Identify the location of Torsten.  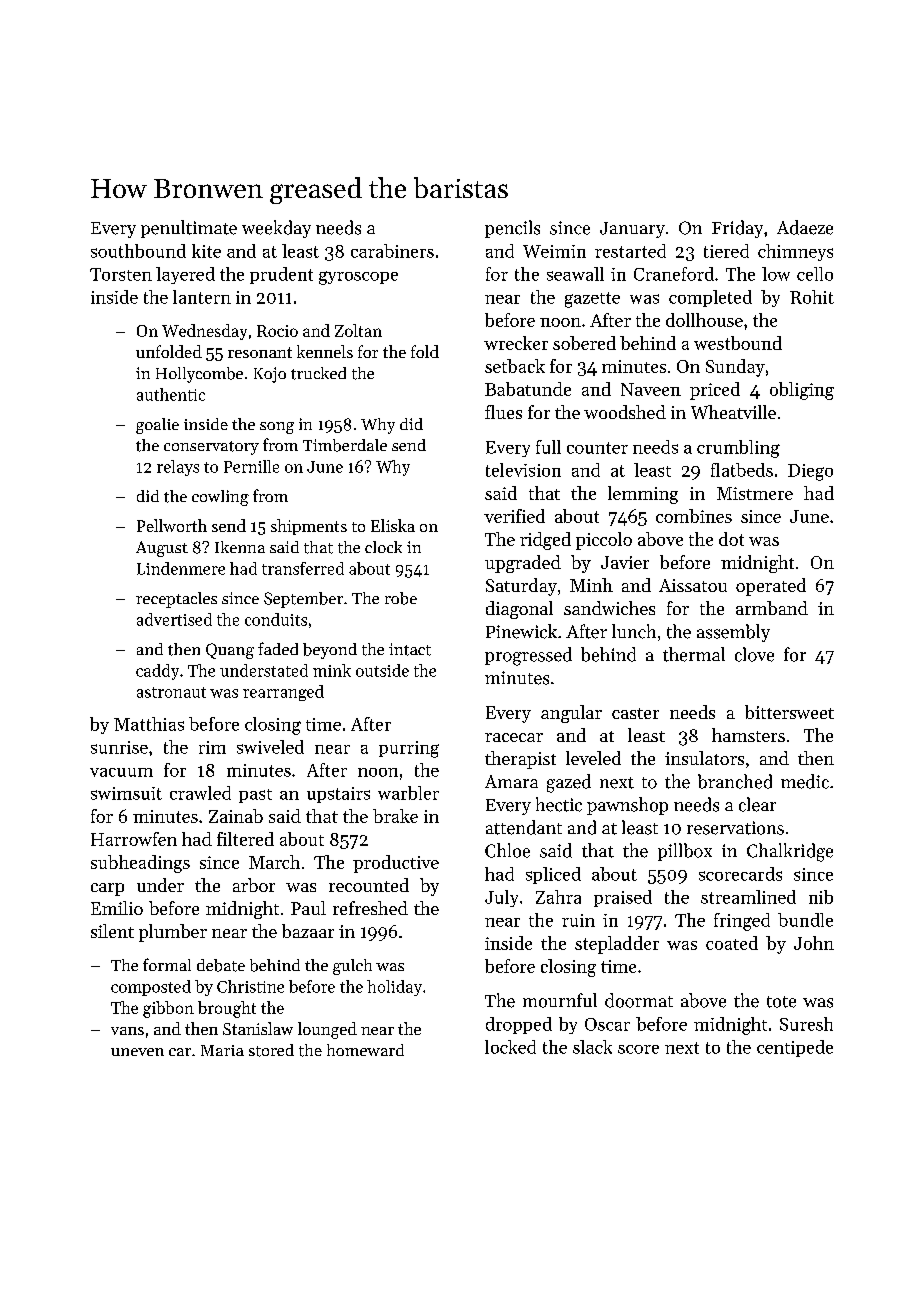
(121, 274).
